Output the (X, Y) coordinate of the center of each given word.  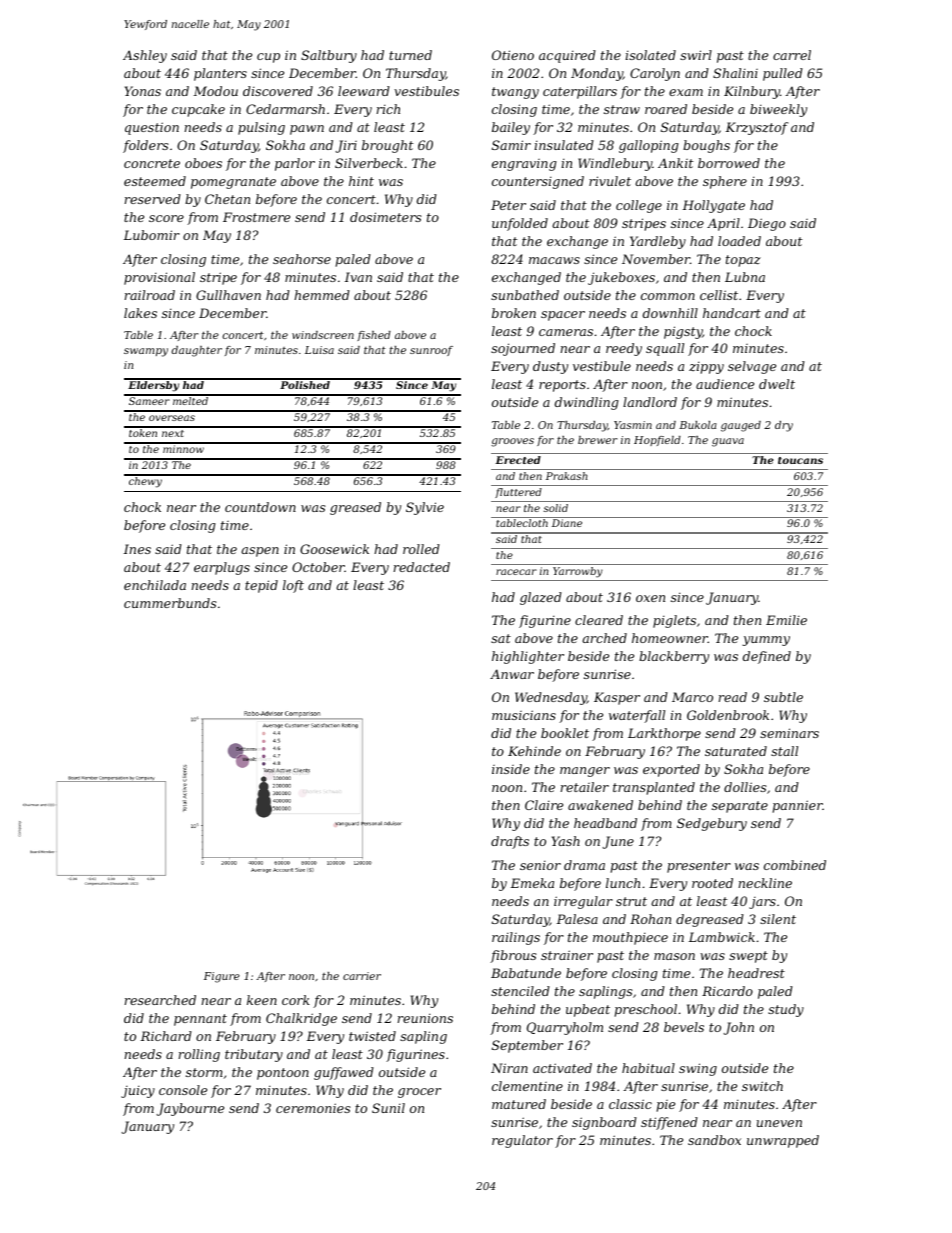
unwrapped (783, 1141)
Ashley (145, 56)
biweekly (778, 110)
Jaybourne (190, 1109)
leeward (364, 91)
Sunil (388, 1108)
